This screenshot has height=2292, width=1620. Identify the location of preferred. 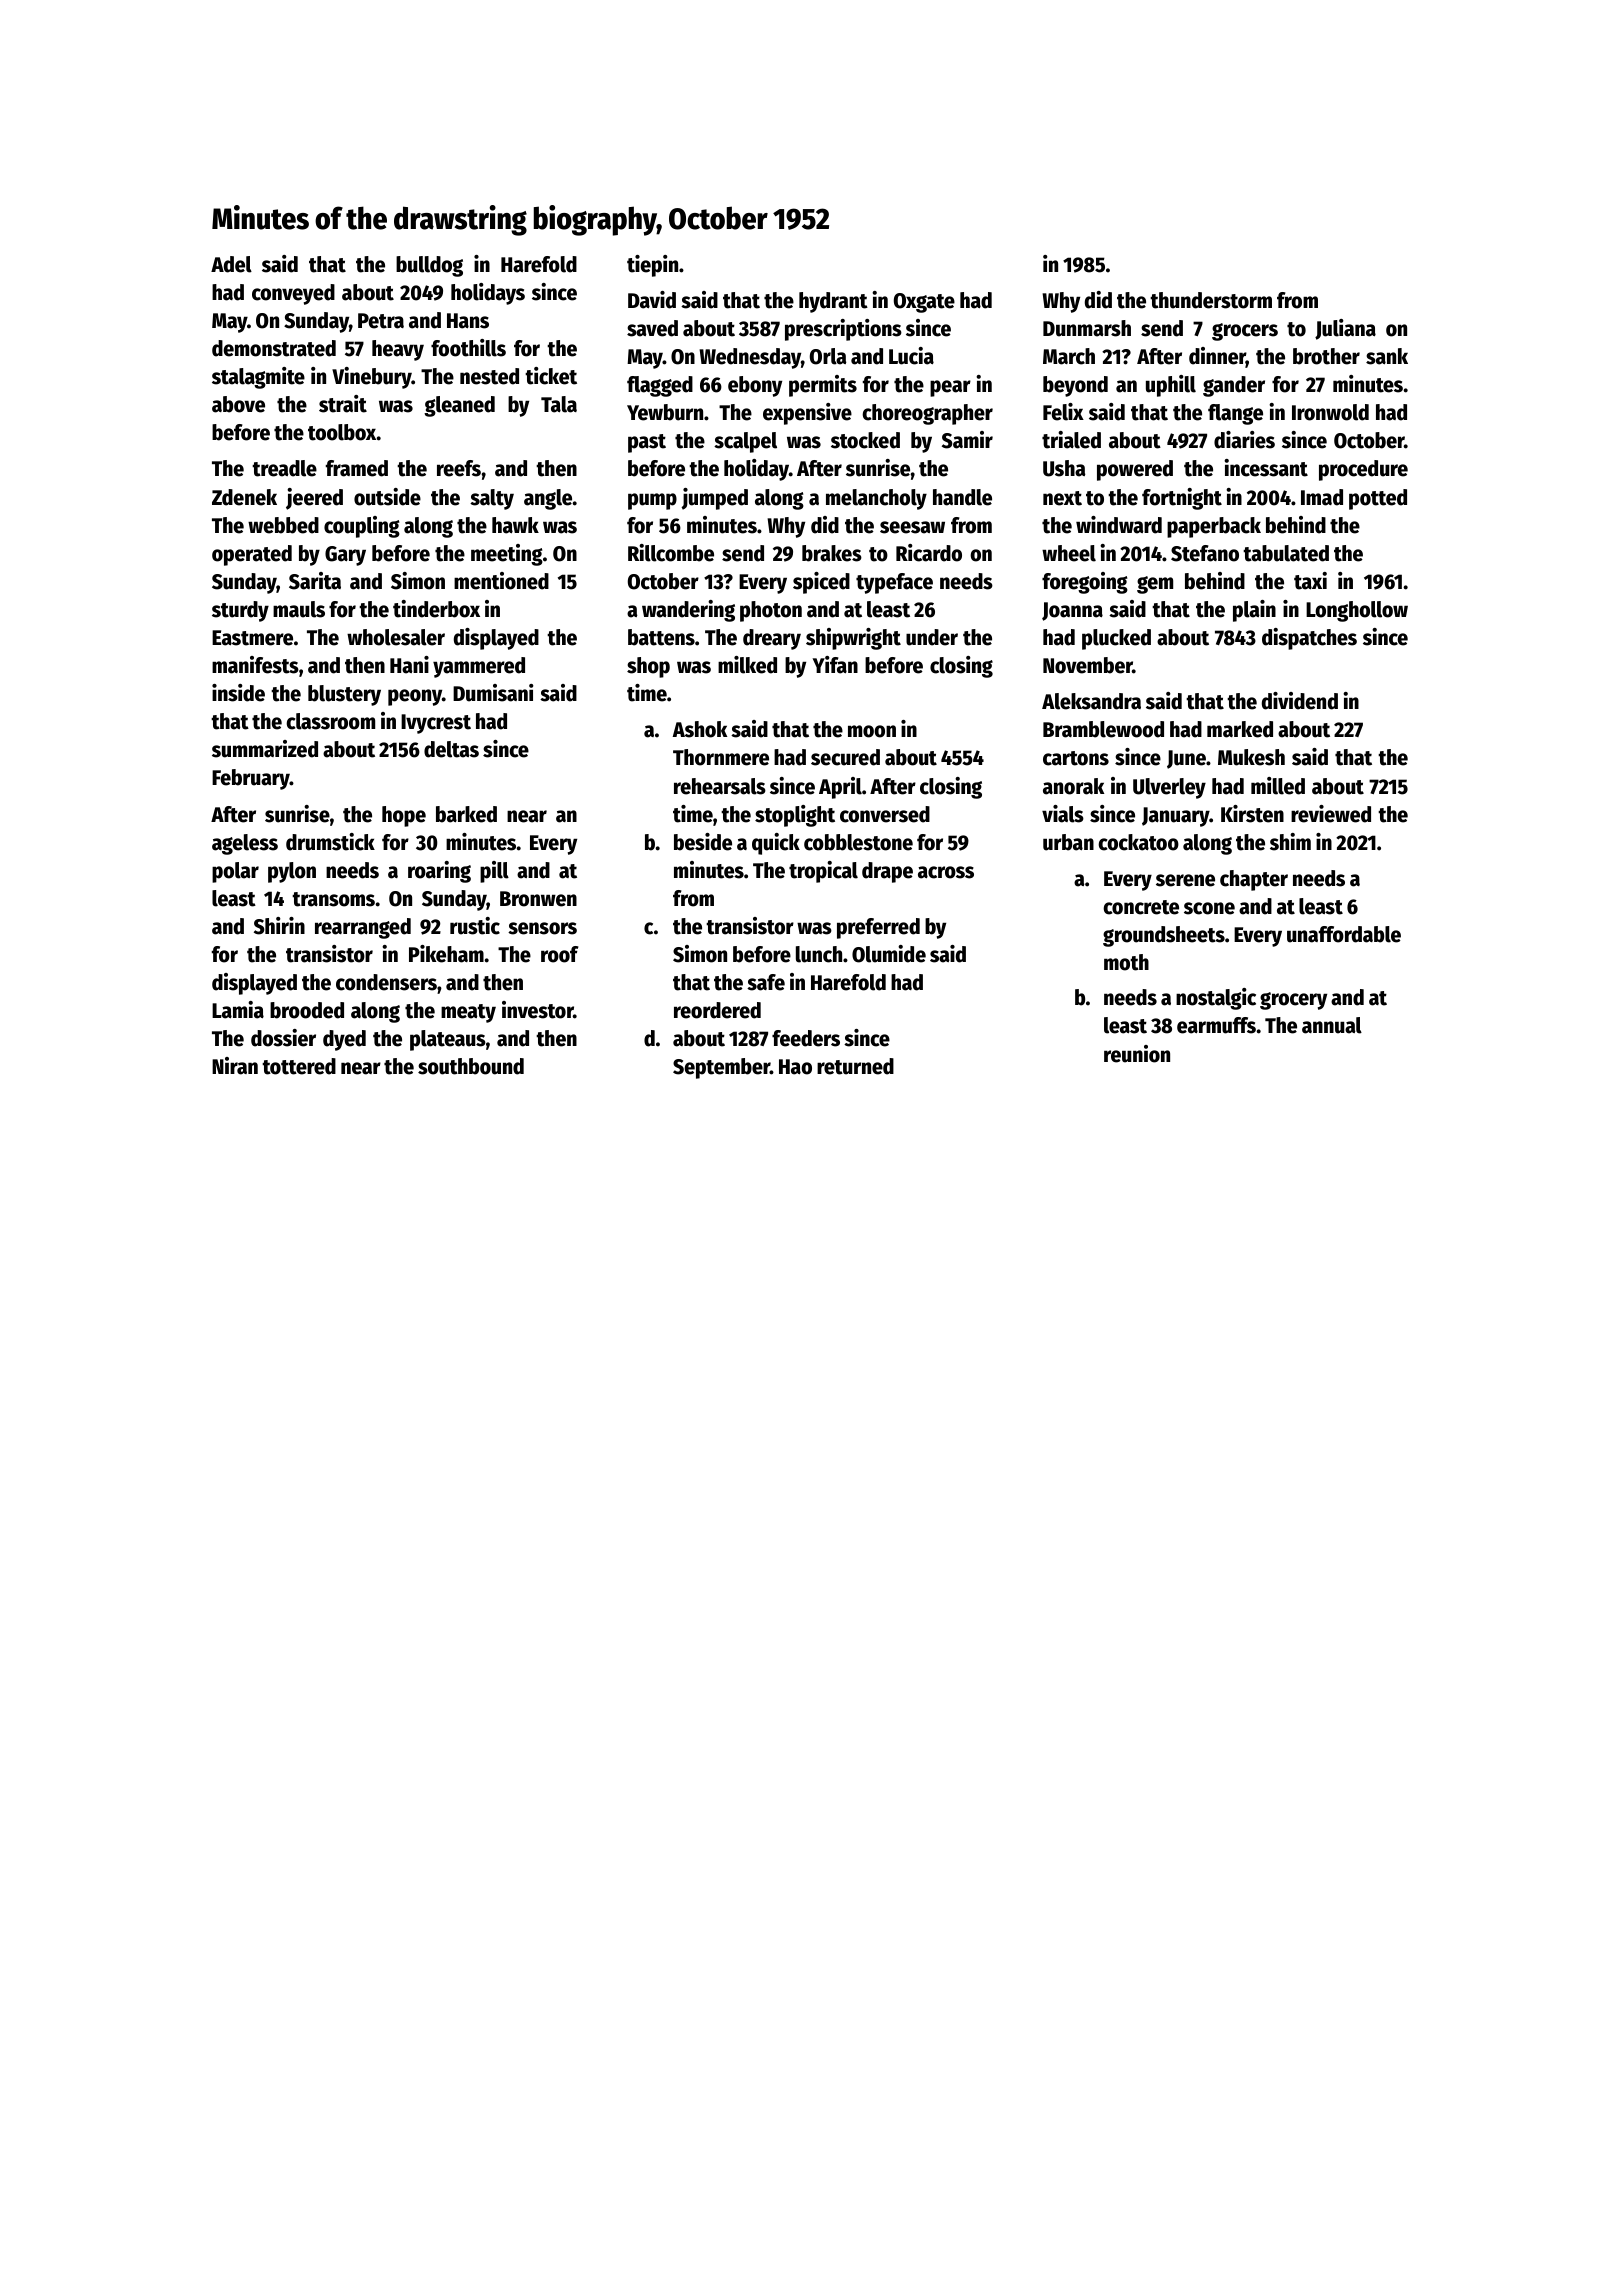
(878, 928).
